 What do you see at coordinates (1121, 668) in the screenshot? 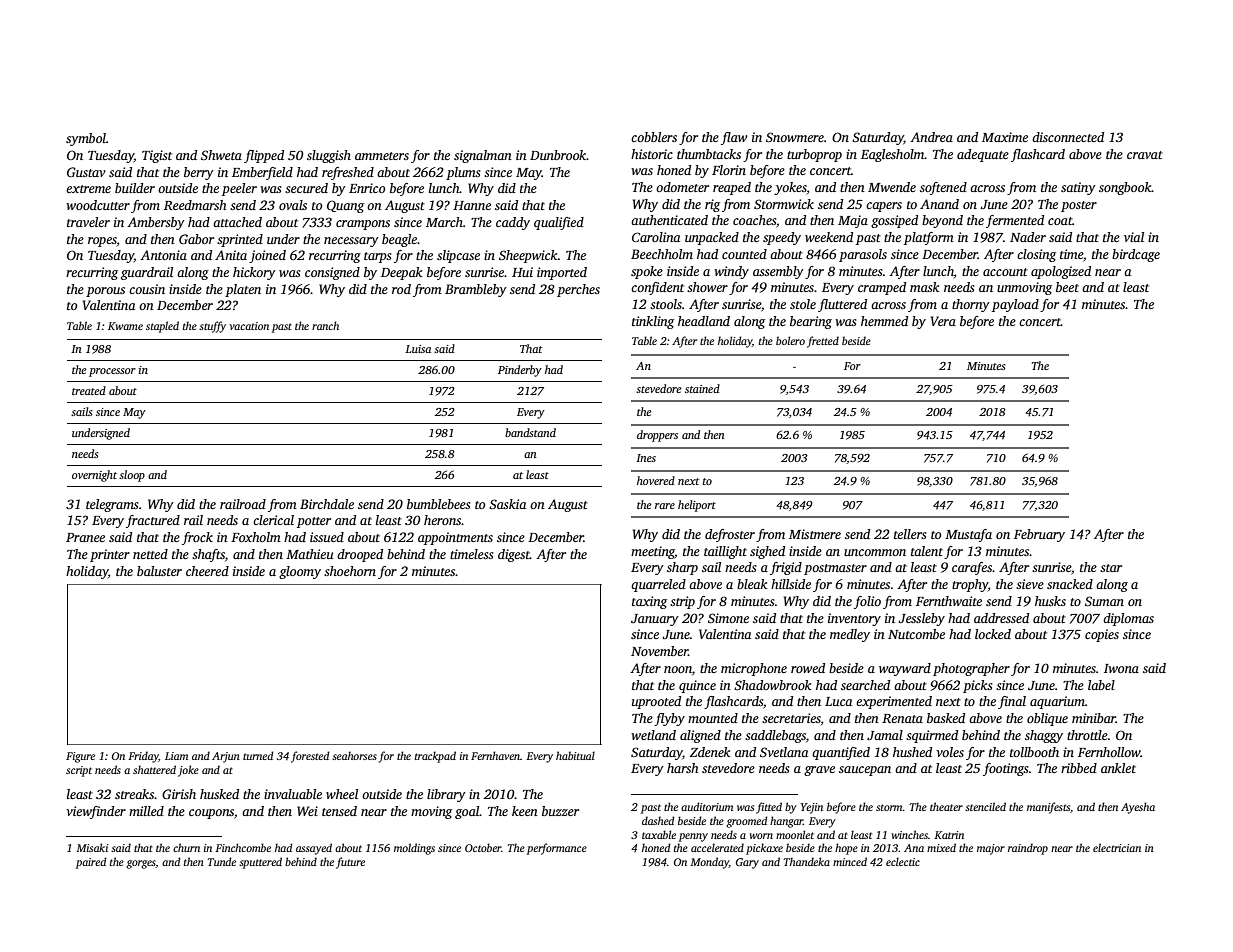
I see `Iwona` at bounding box center [1121, 668].
